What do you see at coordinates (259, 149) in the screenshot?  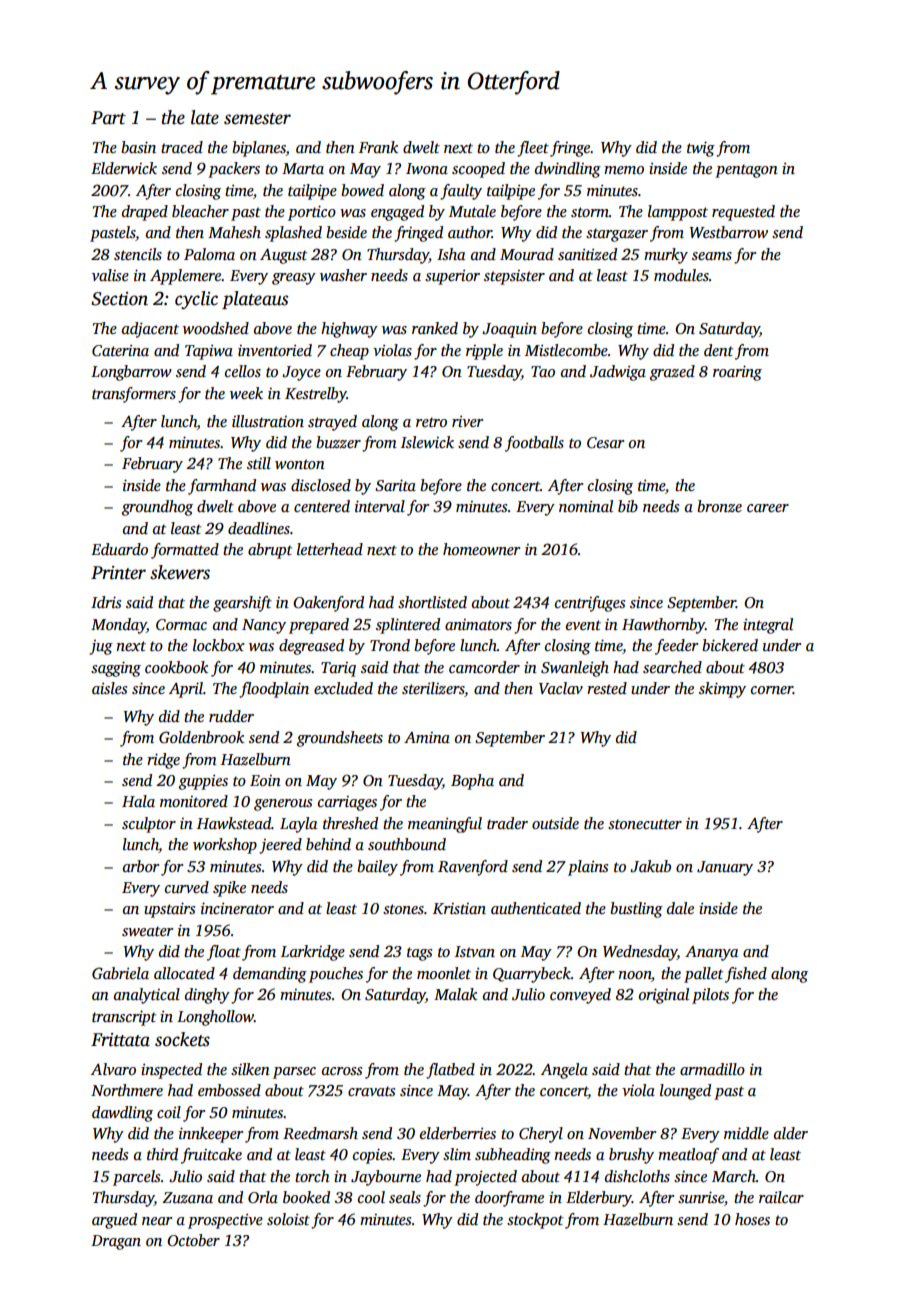 I see `biplanes` at bounding box center [259, 149].
